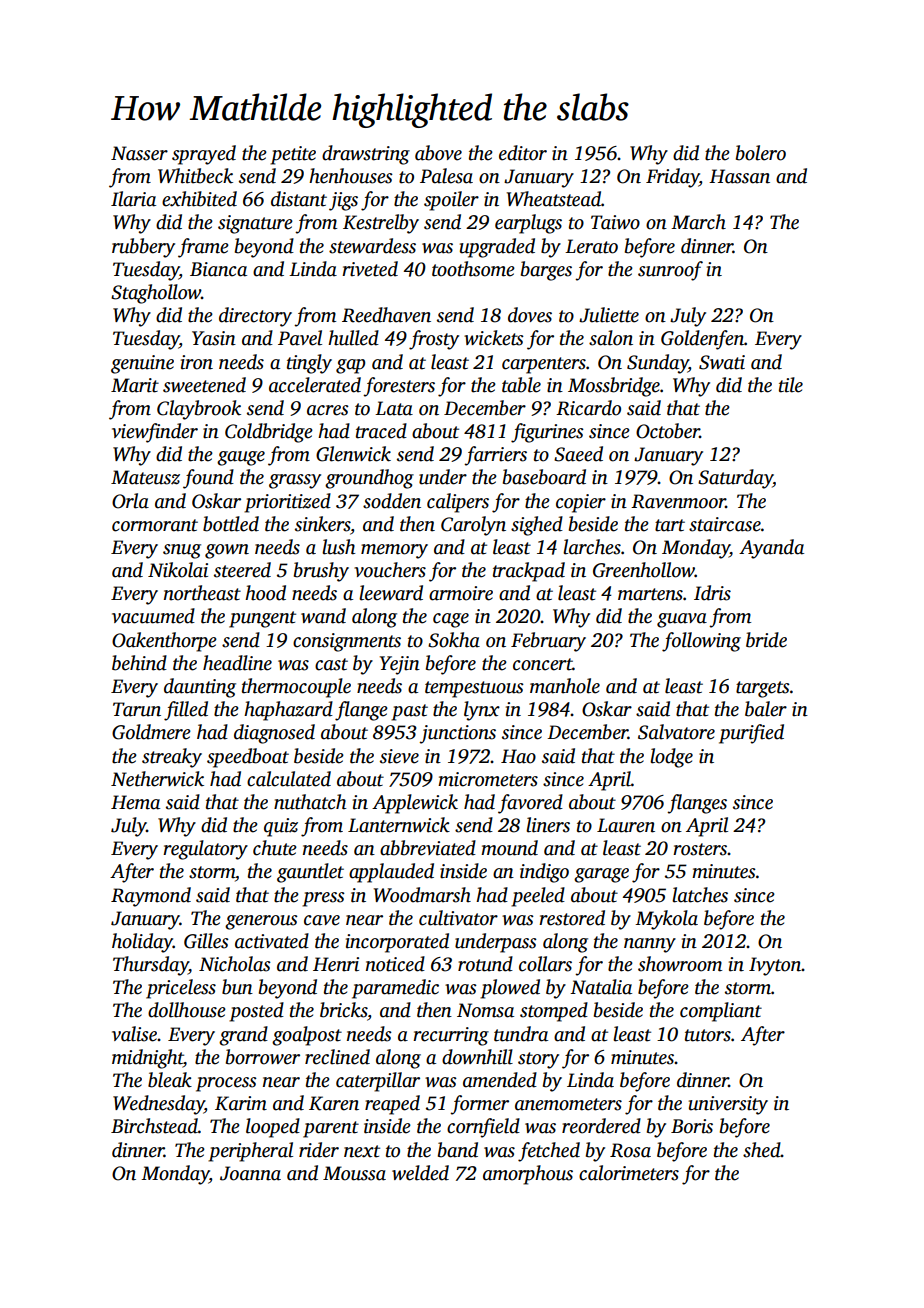 This screenshot has width=924, height=1308. What do you see at coordinates (428, 848) in the screenshot?
I see `abbreviated` at bounding box center [428, 848].
